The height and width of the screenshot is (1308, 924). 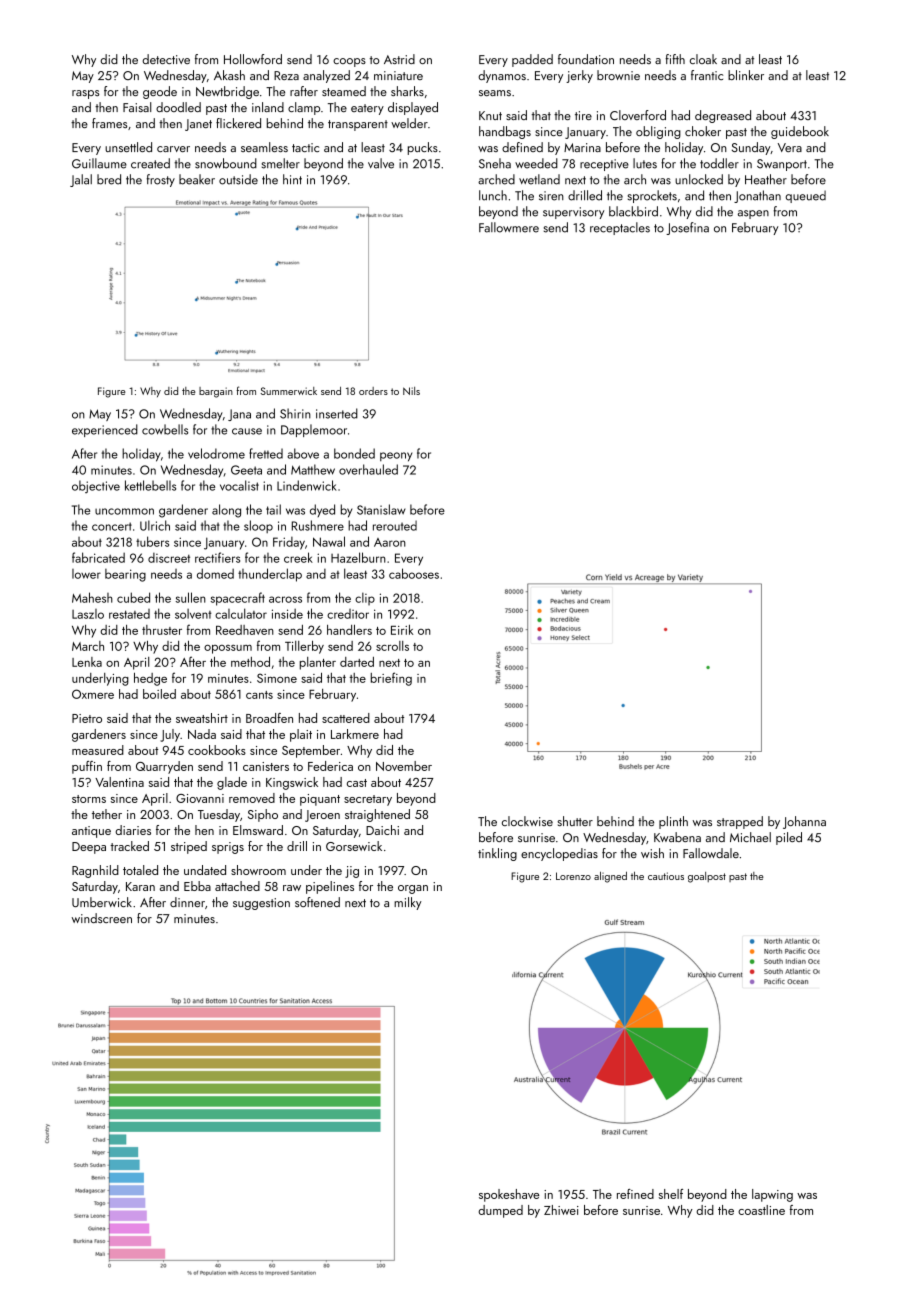 What do you see at coordinates (687, 228) in the screenshot?
I see `Josefina` at bounding box center [687, 228].
